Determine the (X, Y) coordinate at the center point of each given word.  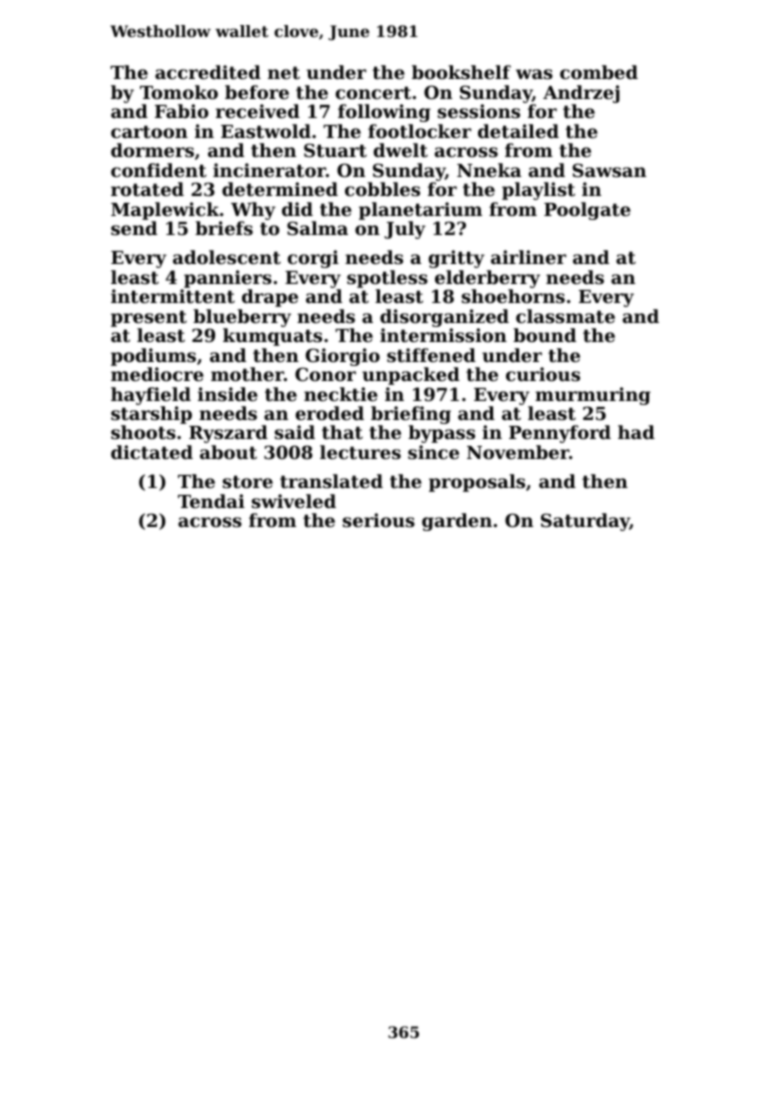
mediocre (157, 374)
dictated (152, 452)
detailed (518, 131)
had (636, 432)
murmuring (593, 396)
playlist (538, 191)
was (534, 74)
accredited (208, 72)
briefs (224, 228)
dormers (152, 150)
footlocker (419, 131)
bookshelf (461, 72)
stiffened (431, 355)
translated (331, 481)
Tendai (211, 501)
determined (280, 189)
